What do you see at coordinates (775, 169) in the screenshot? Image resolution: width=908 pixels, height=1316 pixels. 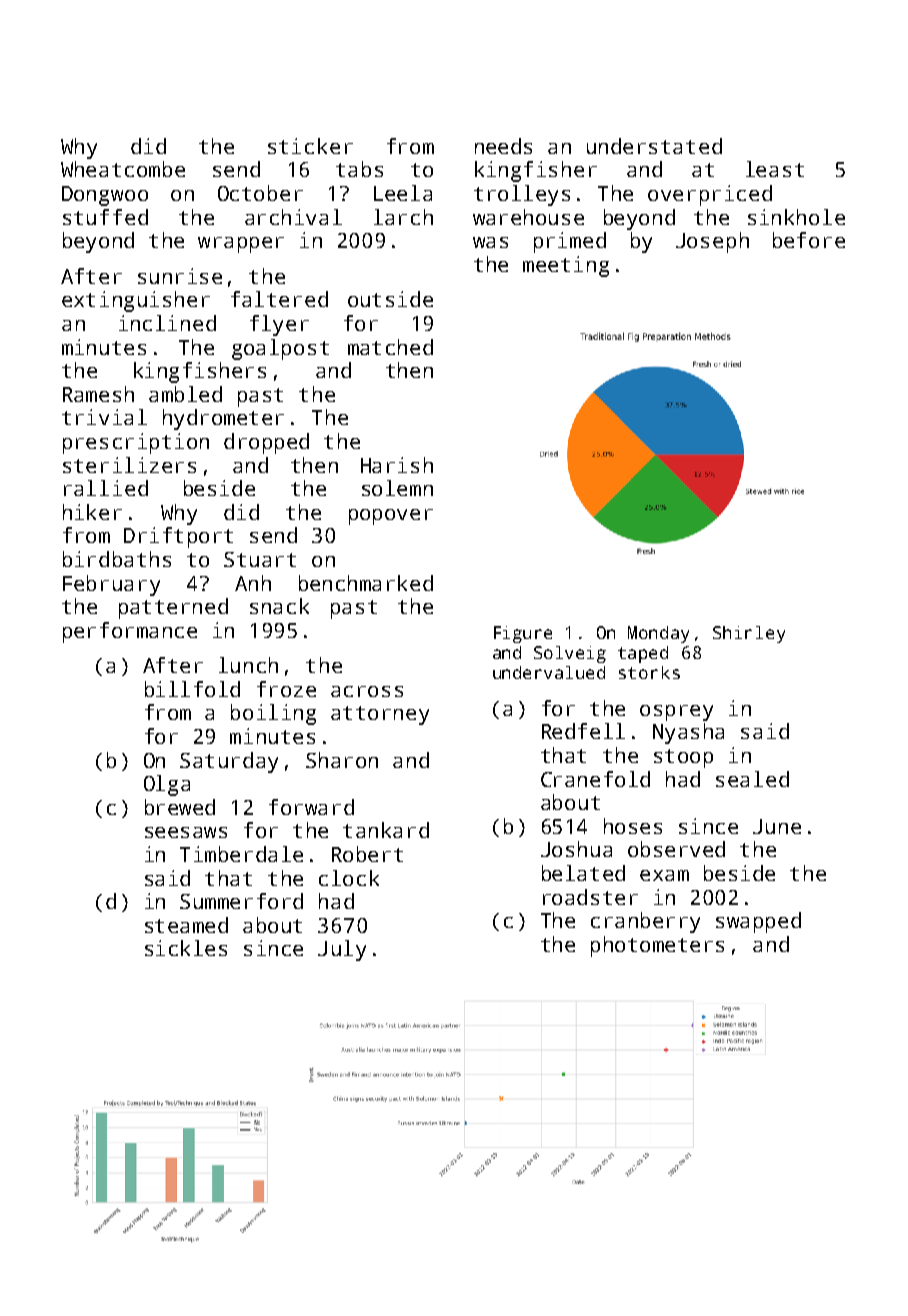 I see `least` at bounding box center [775, 169].
